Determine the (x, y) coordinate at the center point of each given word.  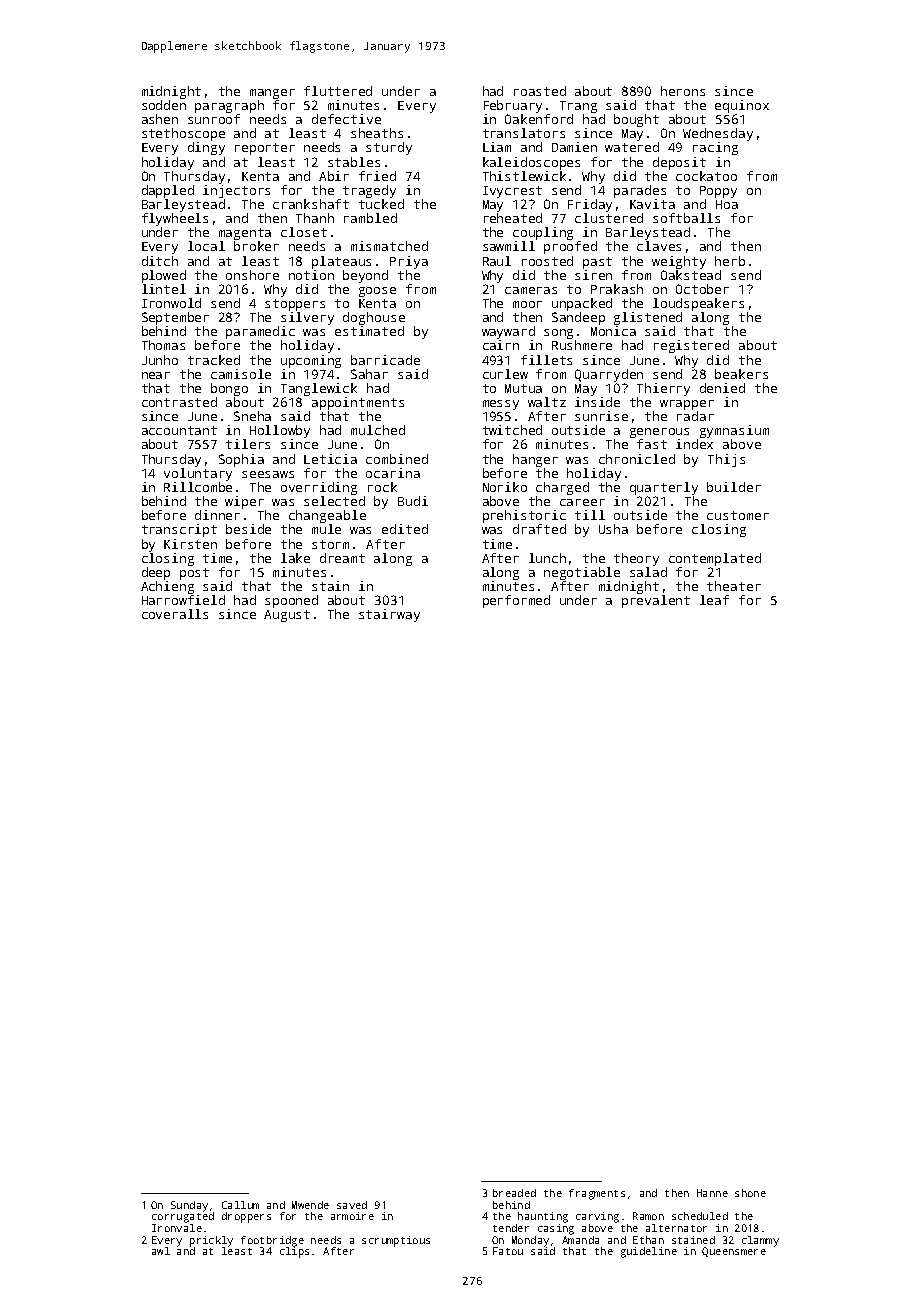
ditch (160, 261)
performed (516, 601)
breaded (514, 1193)
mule (326, 529)
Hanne (712, 1193)
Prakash (617, 289)
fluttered (338, 91)
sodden (164, 105)
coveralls (175, 614)
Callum (240, 1205)
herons (683, 91)
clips (294, 1252)
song (558, 334)
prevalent (656, 601)
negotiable (582, 573)
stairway (389, 615)
